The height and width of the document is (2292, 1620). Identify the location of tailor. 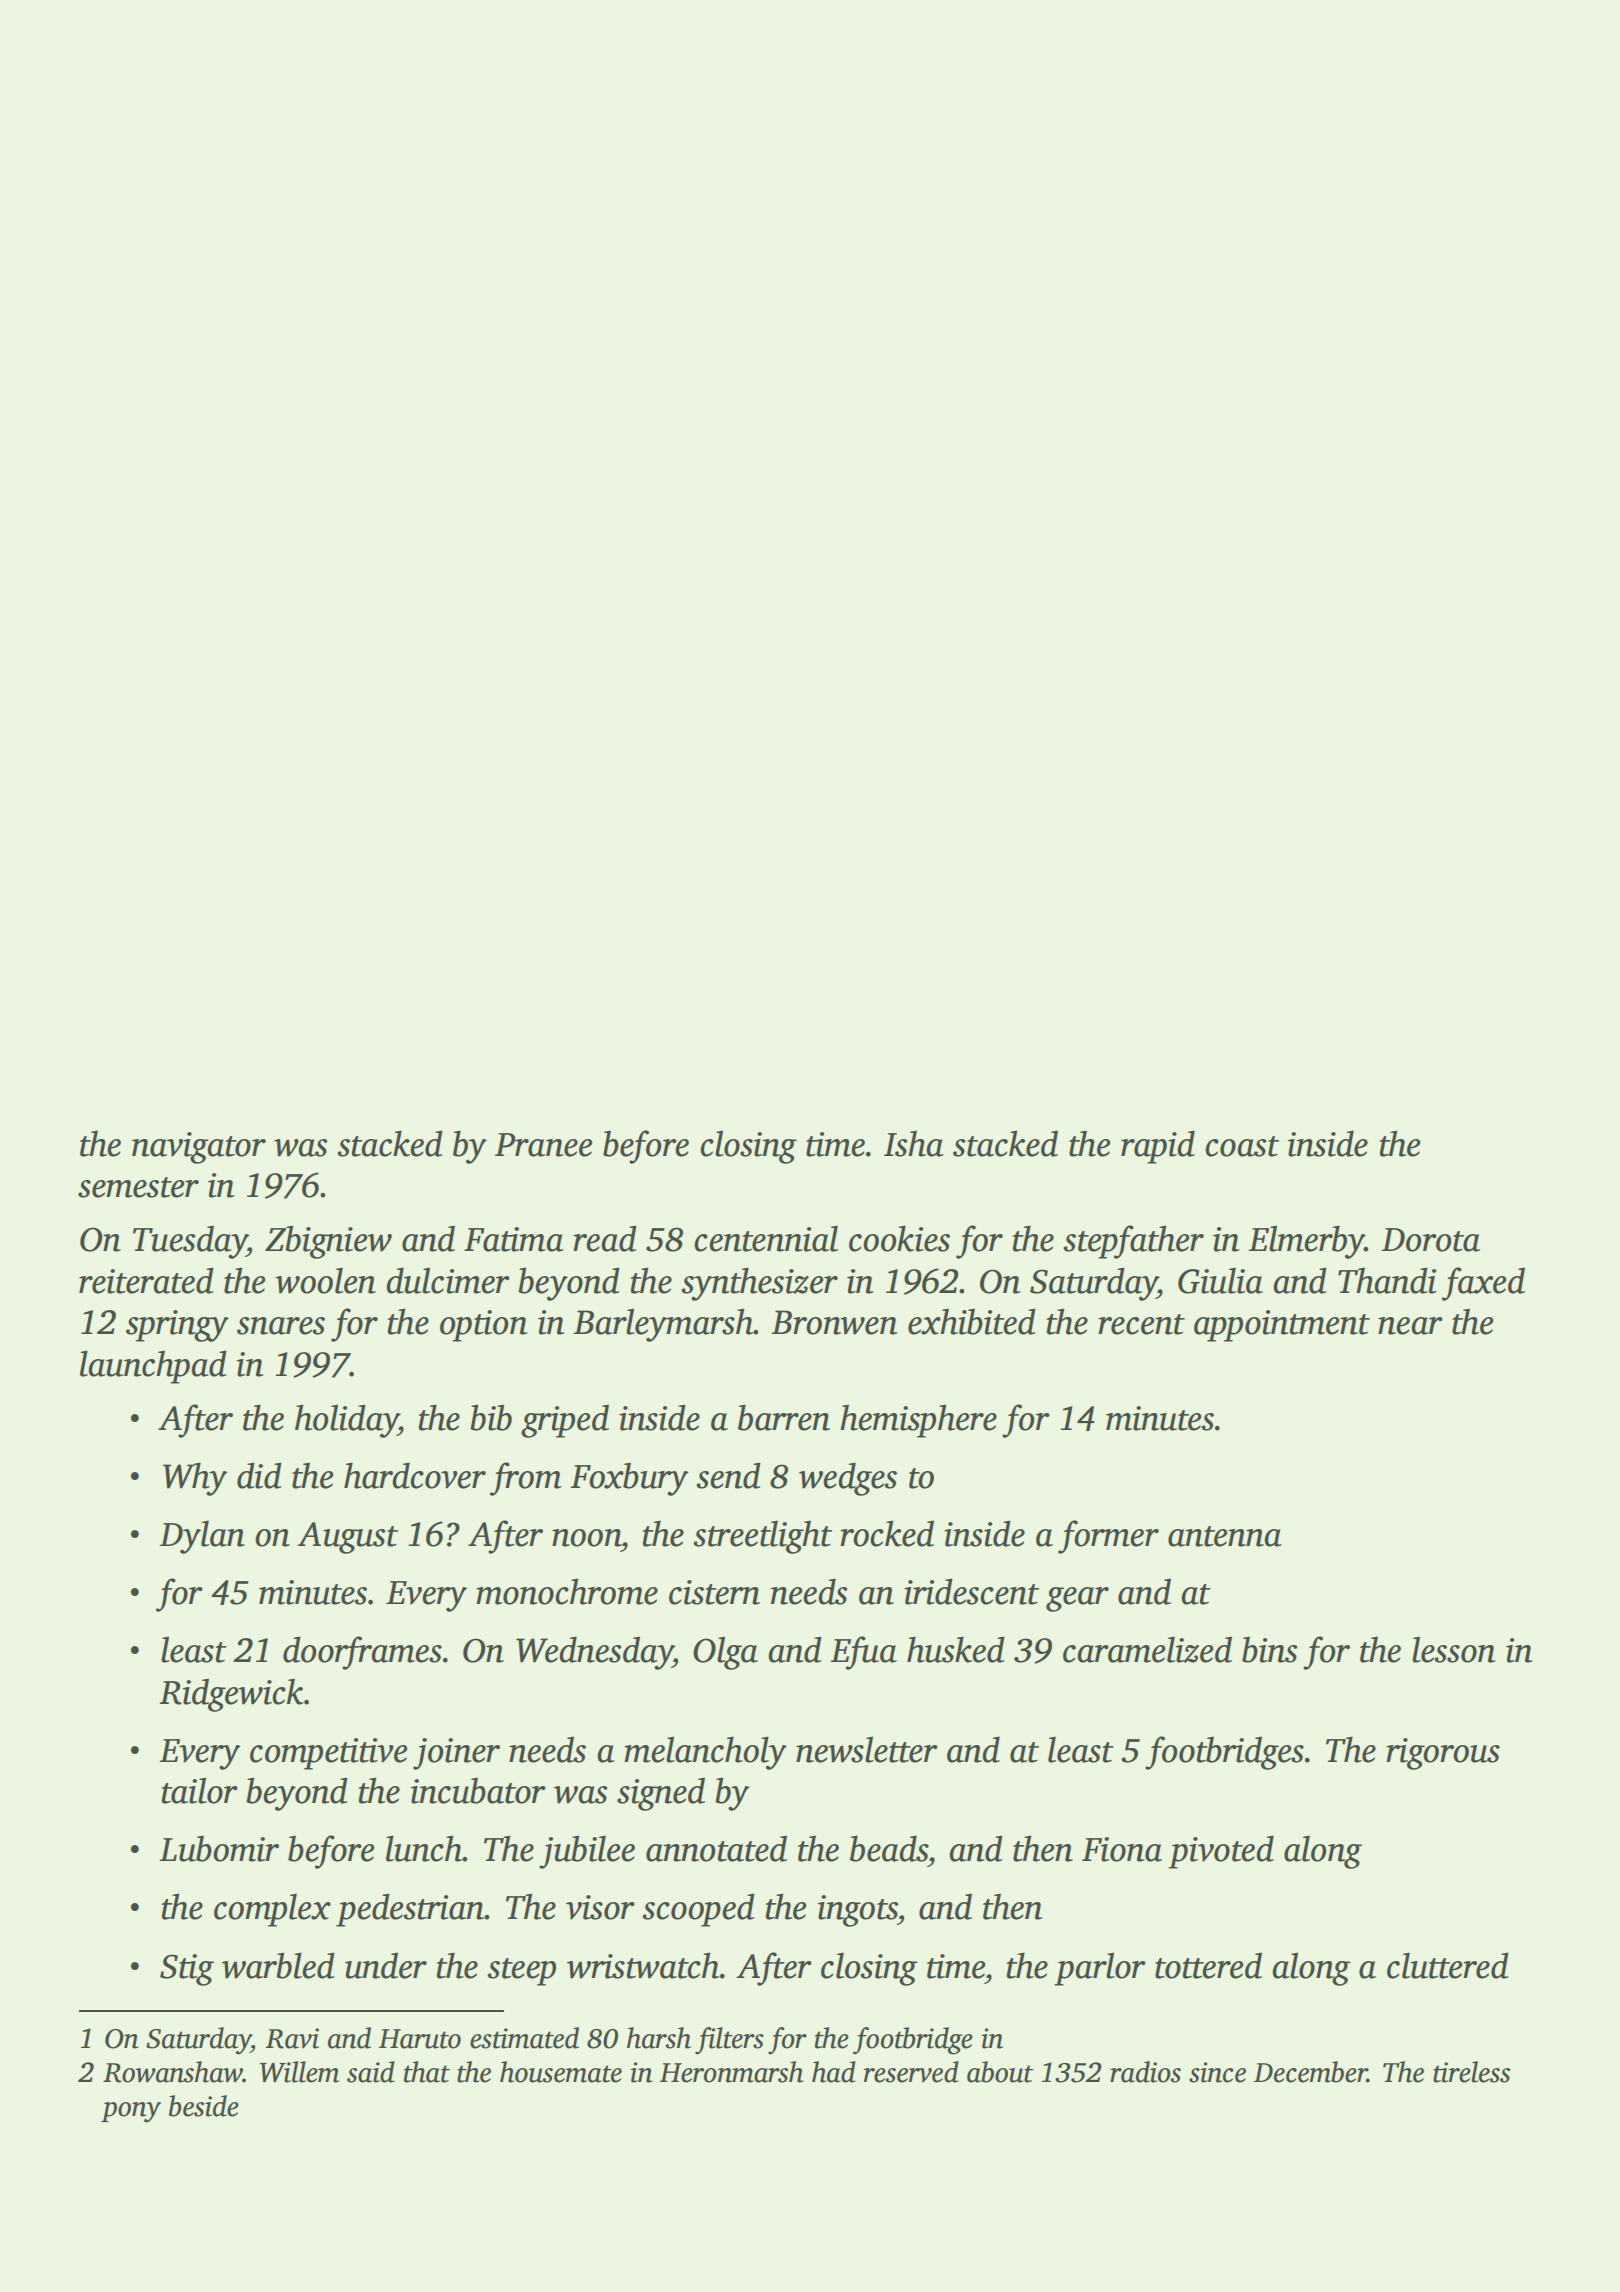
(200, 1790).
